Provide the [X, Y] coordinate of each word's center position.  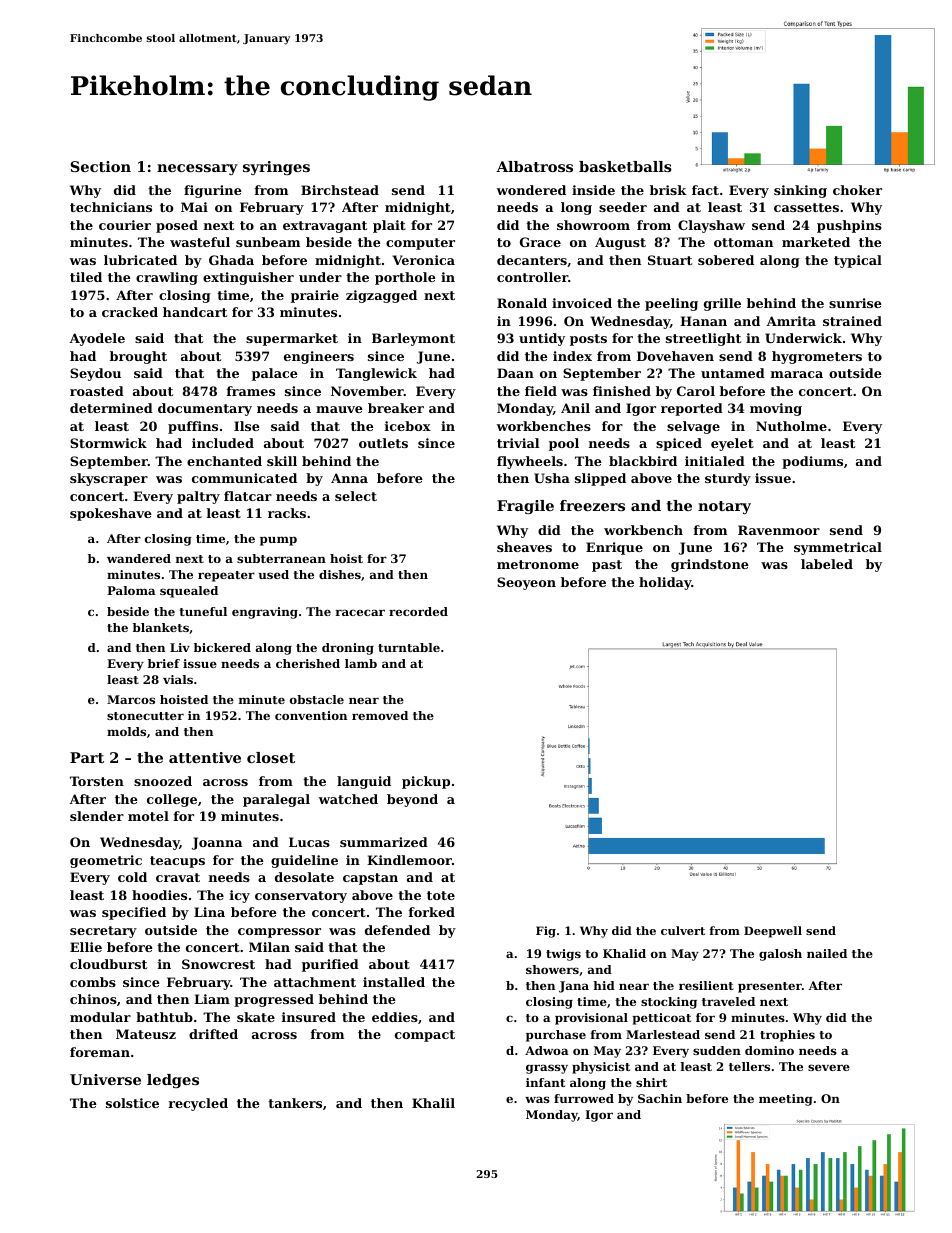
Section [100, 166]
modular [100, 1017]
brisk [668, 190]
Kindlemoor [409, 860]
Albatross [534, 166]
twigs [563, 955]
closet [271, 757]
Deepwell [773, 932]
